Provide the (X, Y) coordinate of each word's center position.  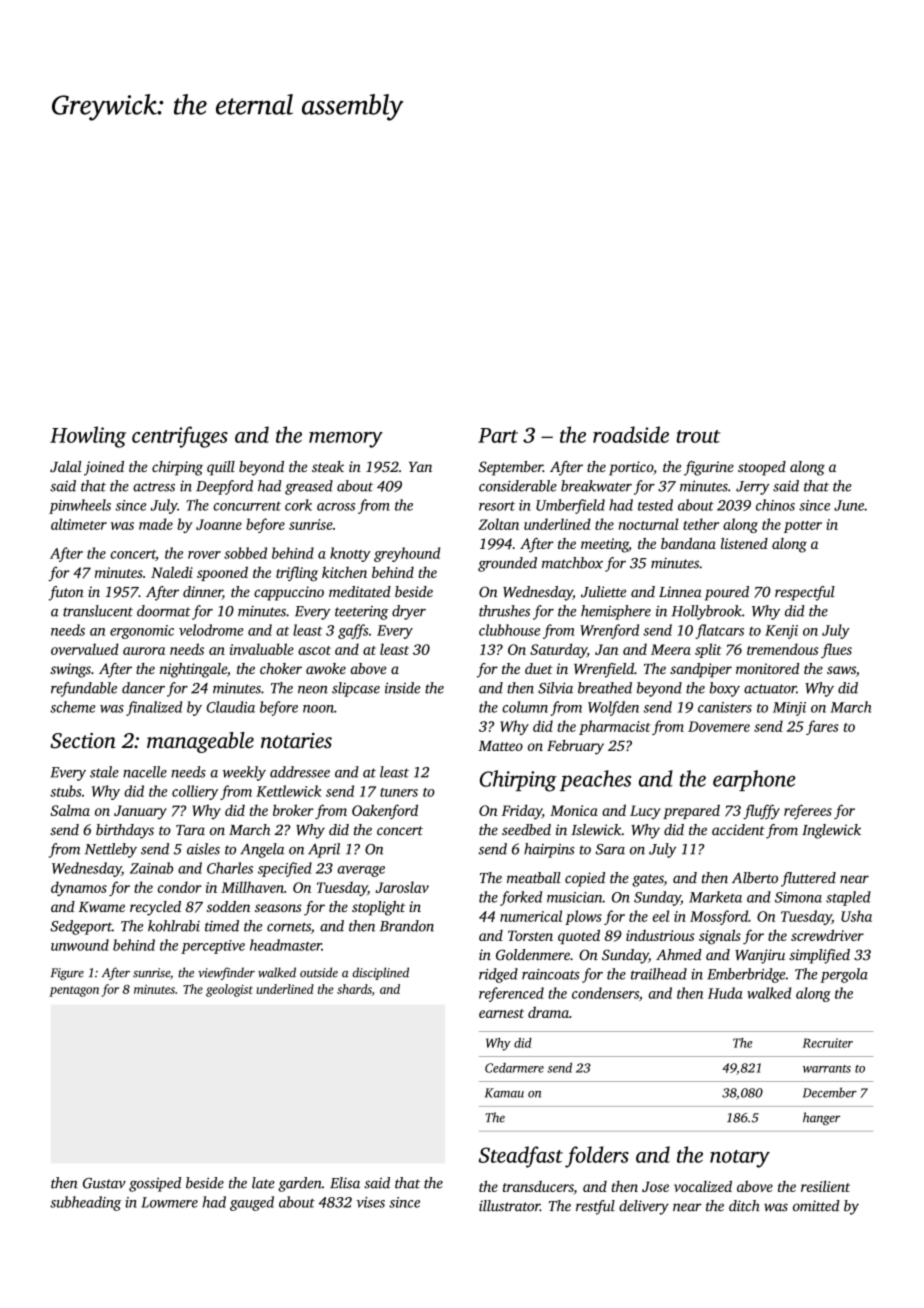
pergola (844, 975)
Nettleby (111, 850)
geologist (229, 990)
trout (698, 436)
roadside (631, 434)
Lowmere (169, 1202)
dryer (409, 612)
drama (548, 1012)
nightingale (193, 670)
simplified (819, 956)
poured (727, 593)
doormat (164, 611)
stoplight (378, 908)
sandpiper (701, 670)
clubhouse (509, 630)
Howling (88, 437)
